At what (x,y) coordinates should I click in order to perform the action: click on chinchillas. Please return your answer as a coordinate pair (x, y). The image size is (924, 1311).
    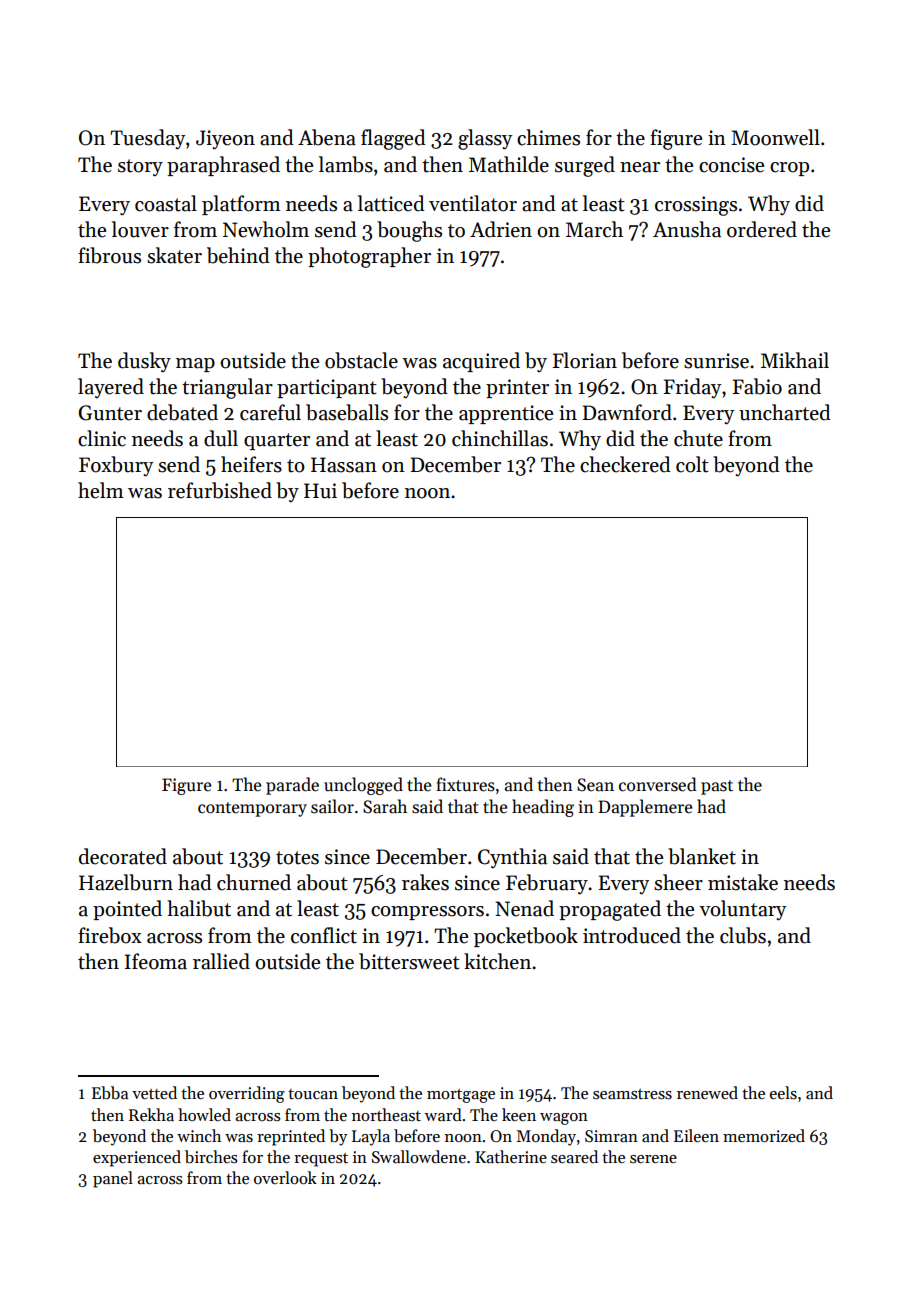
    Looking at the image, I should click on (500, 438).
